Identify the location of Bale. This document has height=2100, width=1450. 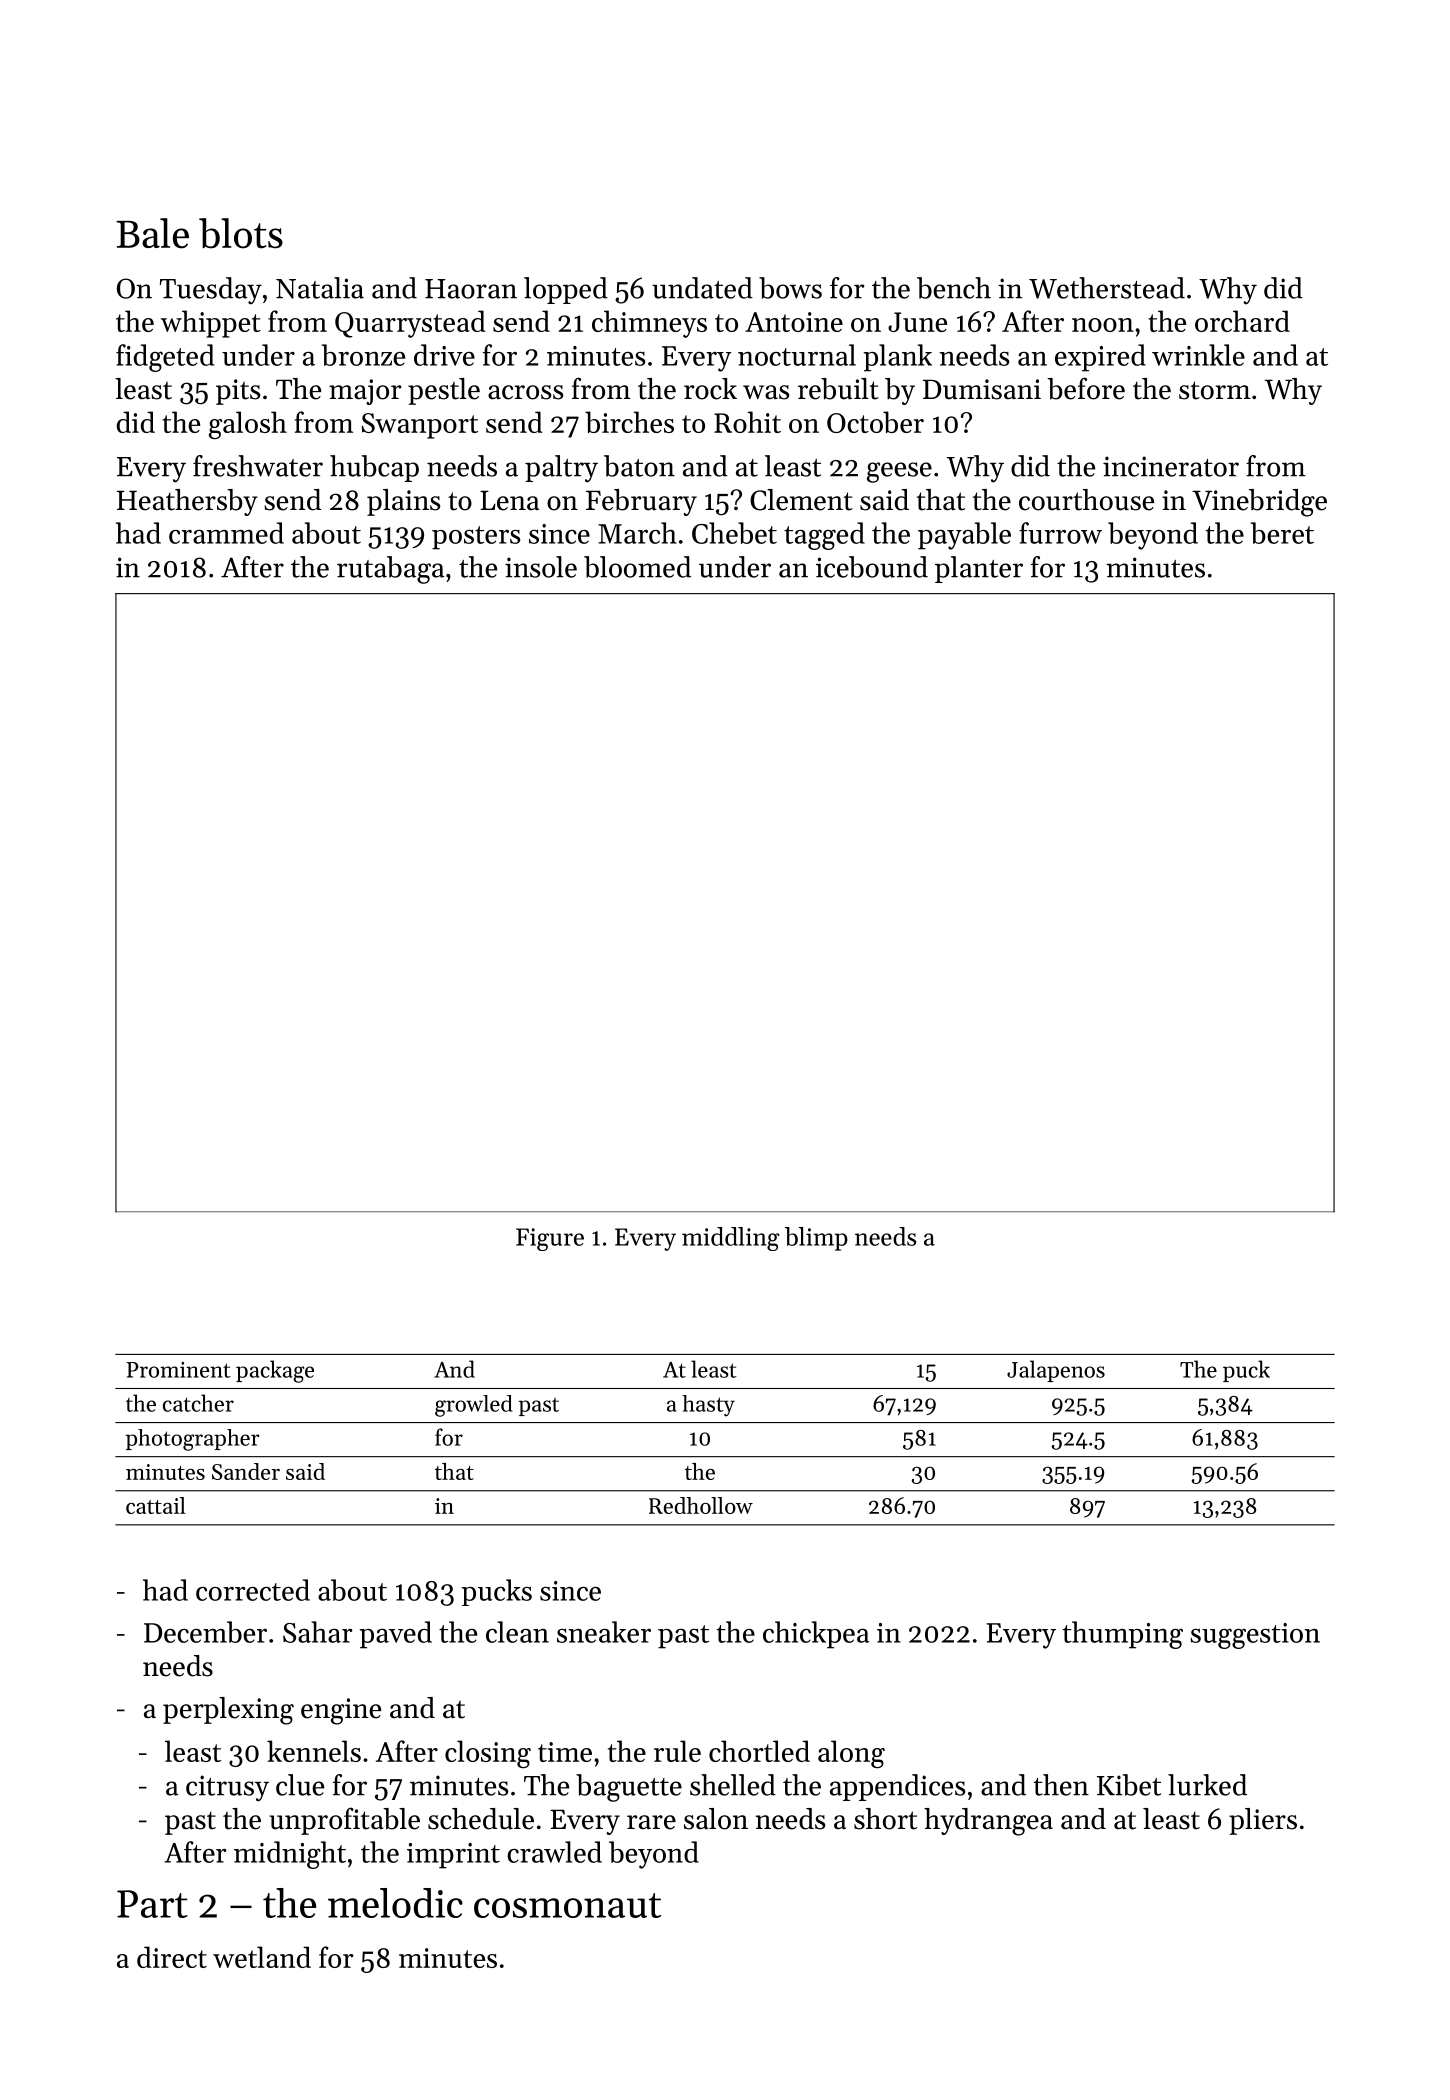
(152, 233).
